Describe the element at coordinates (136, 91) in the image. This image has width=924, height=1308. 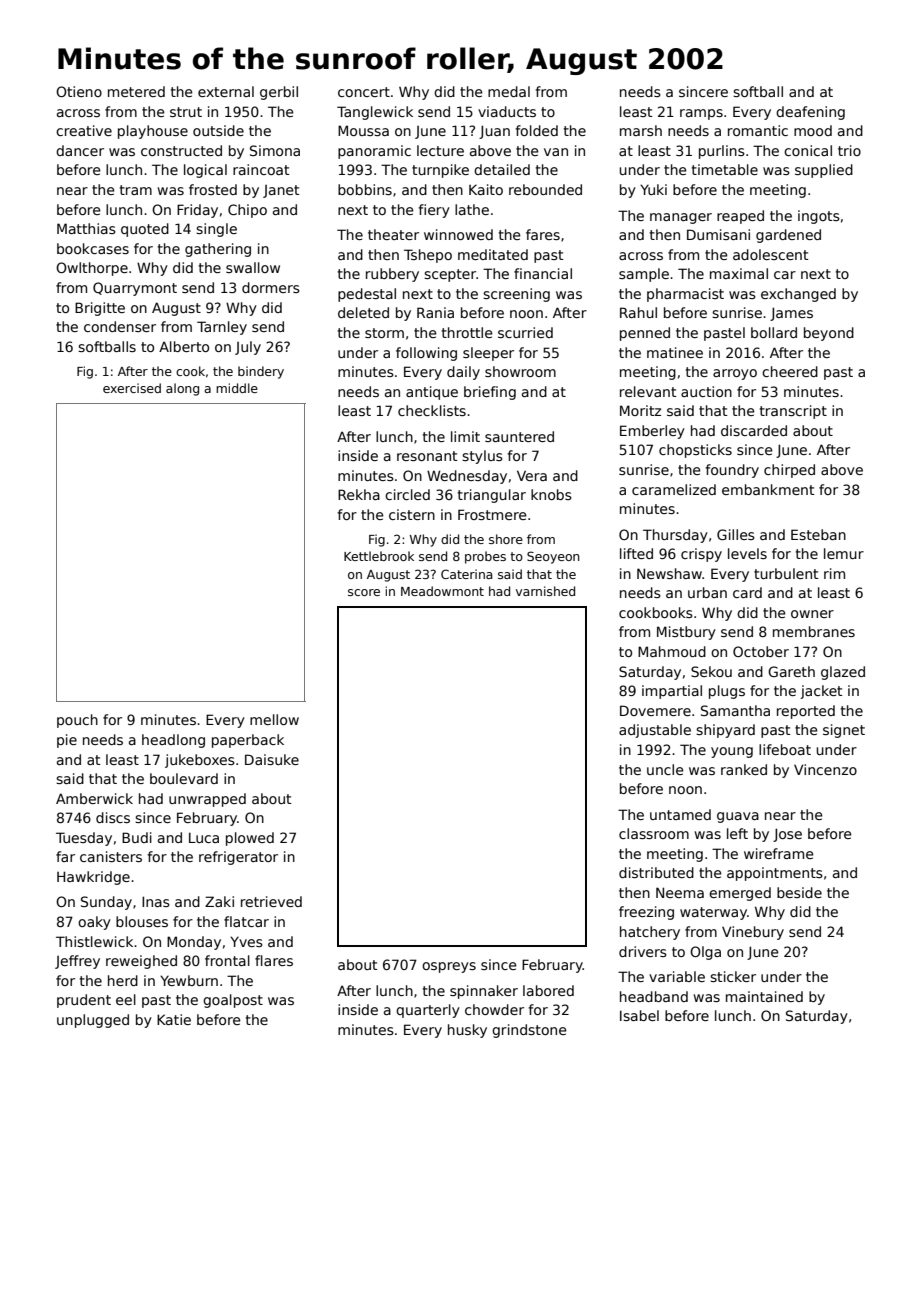
I see `metered` at that location.
